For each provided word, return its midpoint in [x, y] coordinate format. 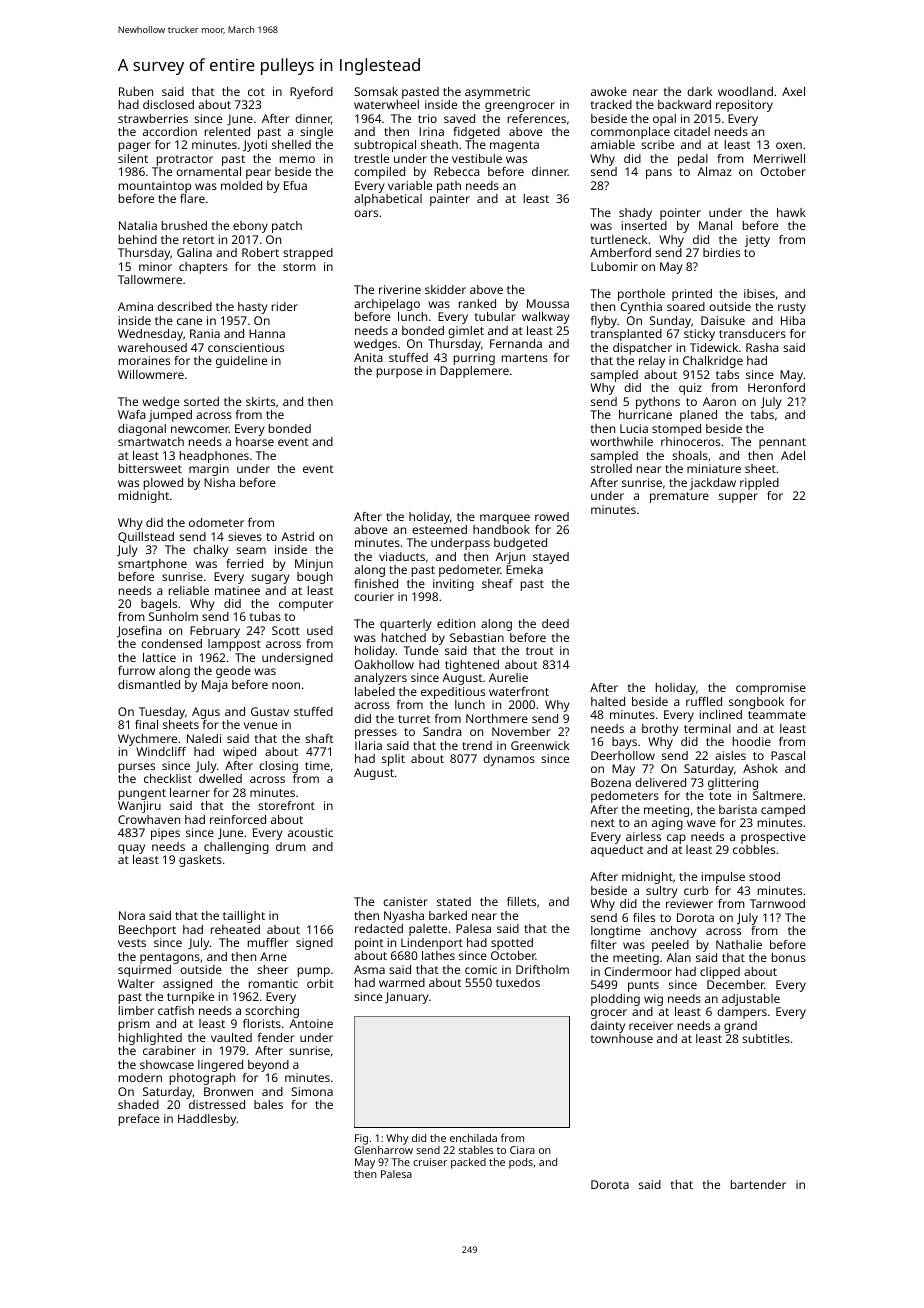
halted [608, 701]
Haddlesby [207, 1120]
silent [133, 158]
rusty [792, 308]
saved [459, 118]
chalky [211, 551]
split [393, 760]
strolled [611, 468]
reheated [235, 929]
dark [699, 91]
